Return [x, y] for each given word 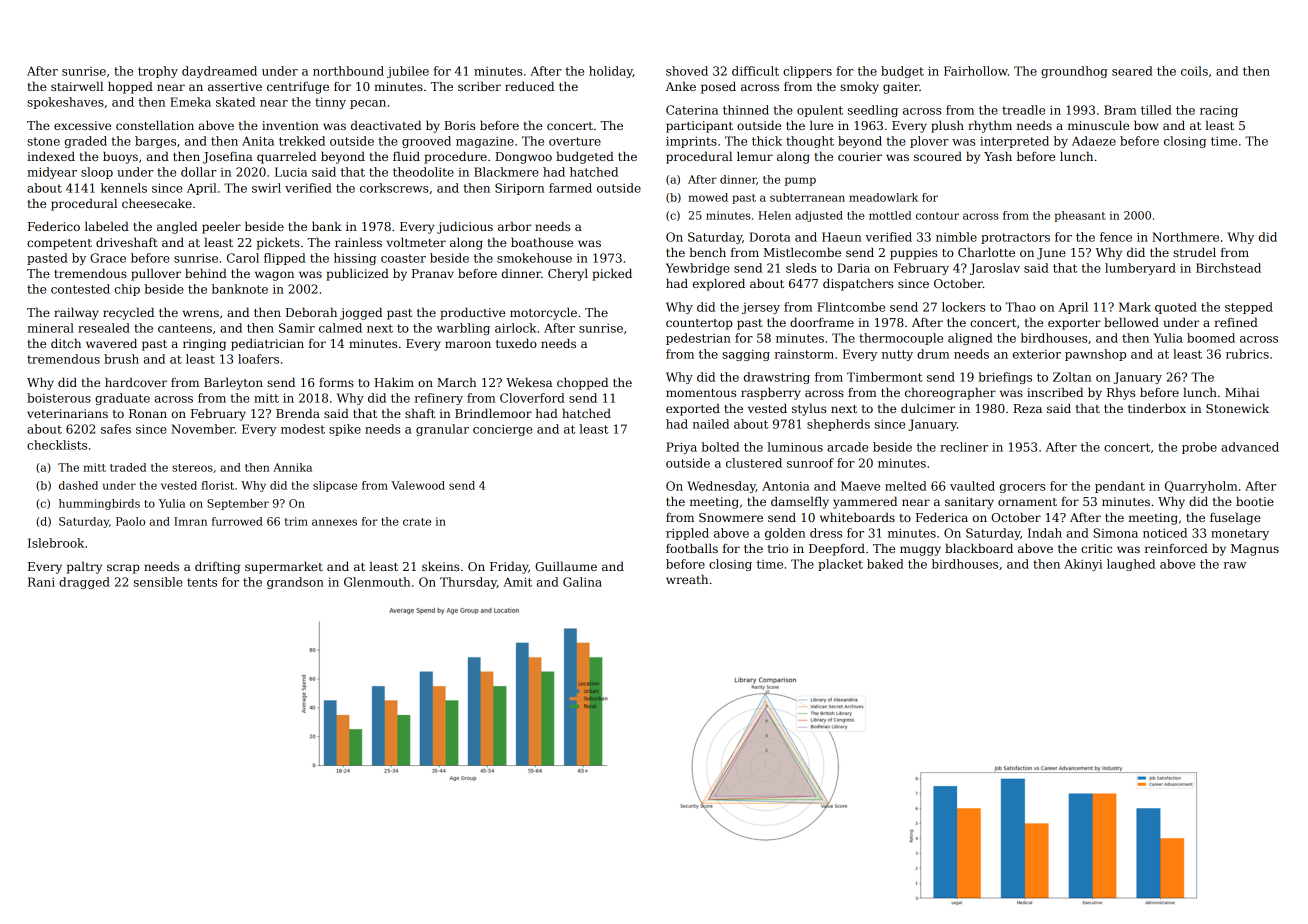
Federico [54, 226]
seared [1132, 71]
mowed [708, 197]
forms [336, 382]
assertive [235, 86]
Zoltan [1072, 377]
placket [840, 565]
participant [699, 127]
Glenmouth [377, 582]
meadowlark [883, 197]
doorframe [822, 322]
